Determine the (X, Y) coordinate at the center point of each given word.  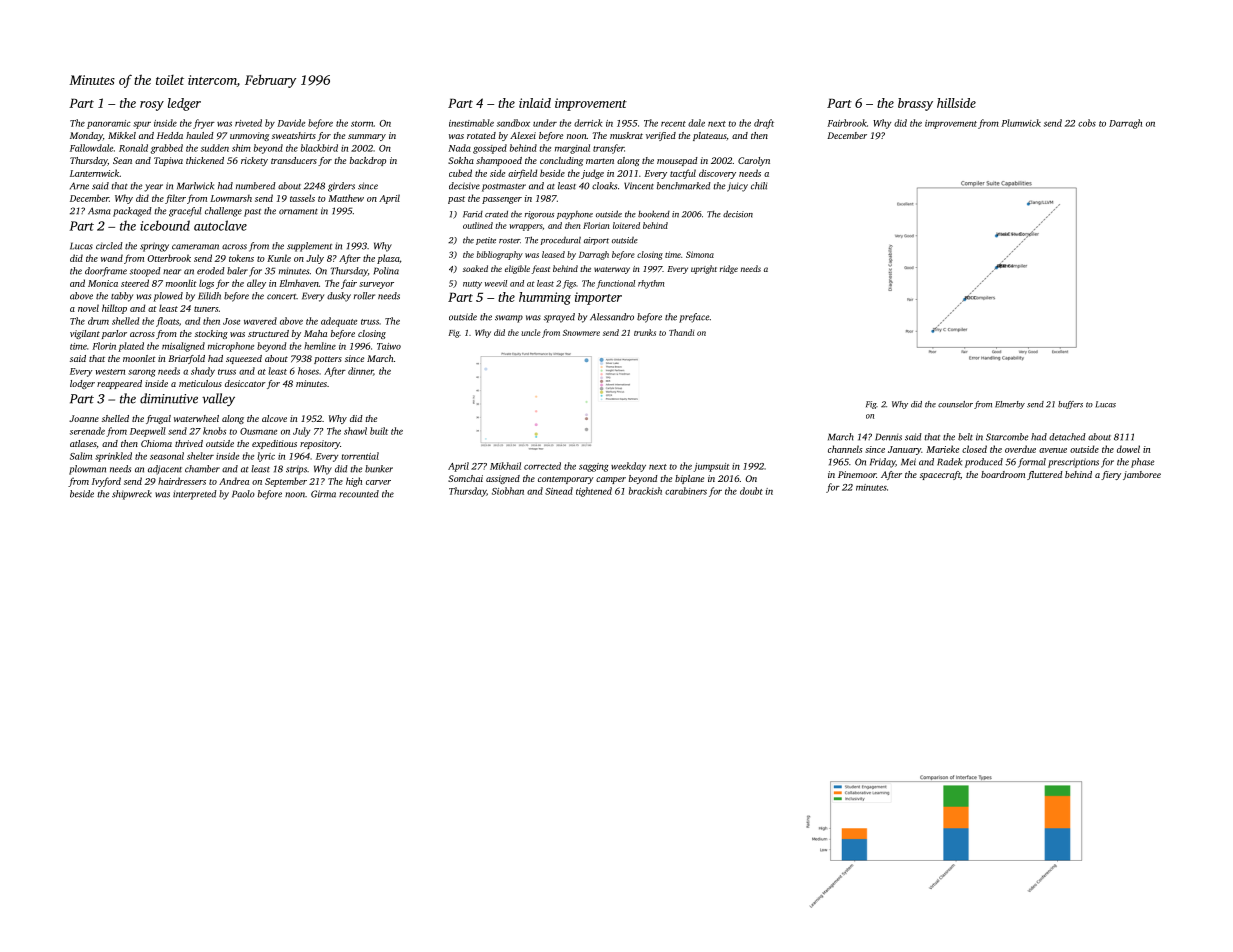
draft (764, 124)
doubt (751, 491)
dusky (339, 297)
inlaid (535, 103)
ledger (184, 104)
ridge (729, 269)
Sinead (559, 491)
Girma (323, 494)
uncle (531, 332)
